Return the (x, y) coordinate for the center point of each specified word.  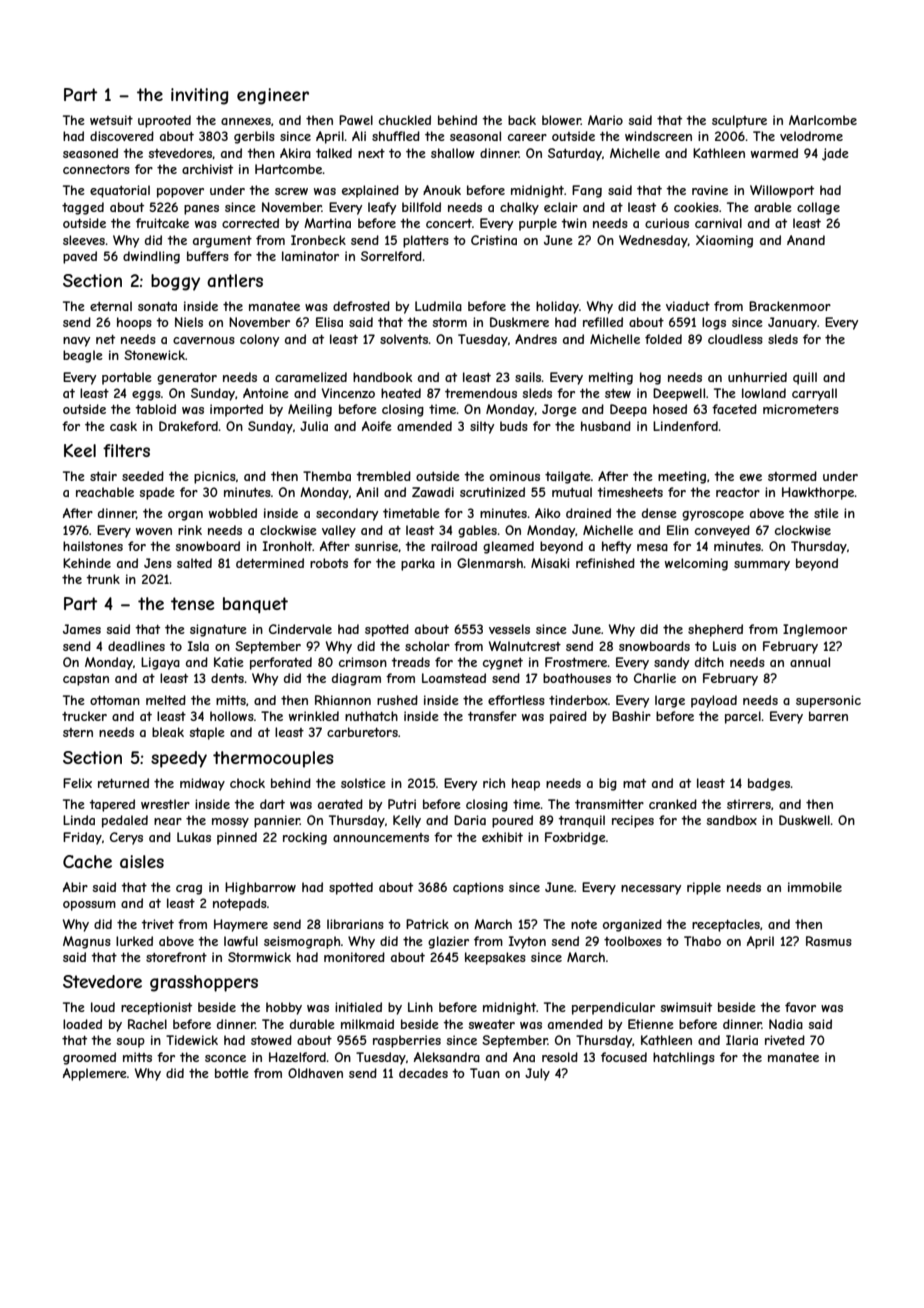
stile (826, 513)
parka (418, 564)
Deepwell (679, 394)
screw (291, 191)
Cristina (494, 240)
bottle (232, 1073)
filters (126, 450)
